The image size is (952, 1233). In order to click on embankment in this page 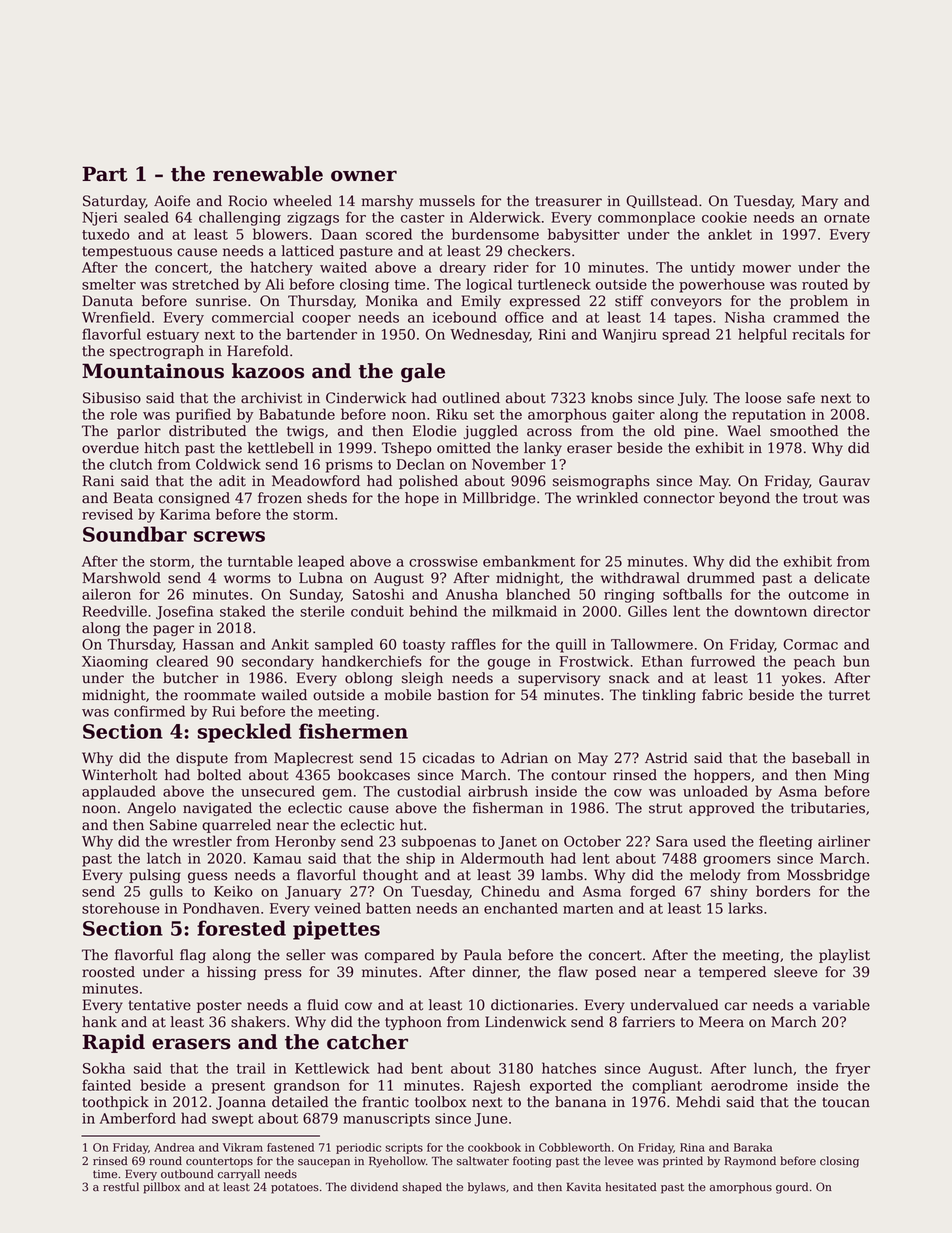, I will do `click(529, 561)`.
